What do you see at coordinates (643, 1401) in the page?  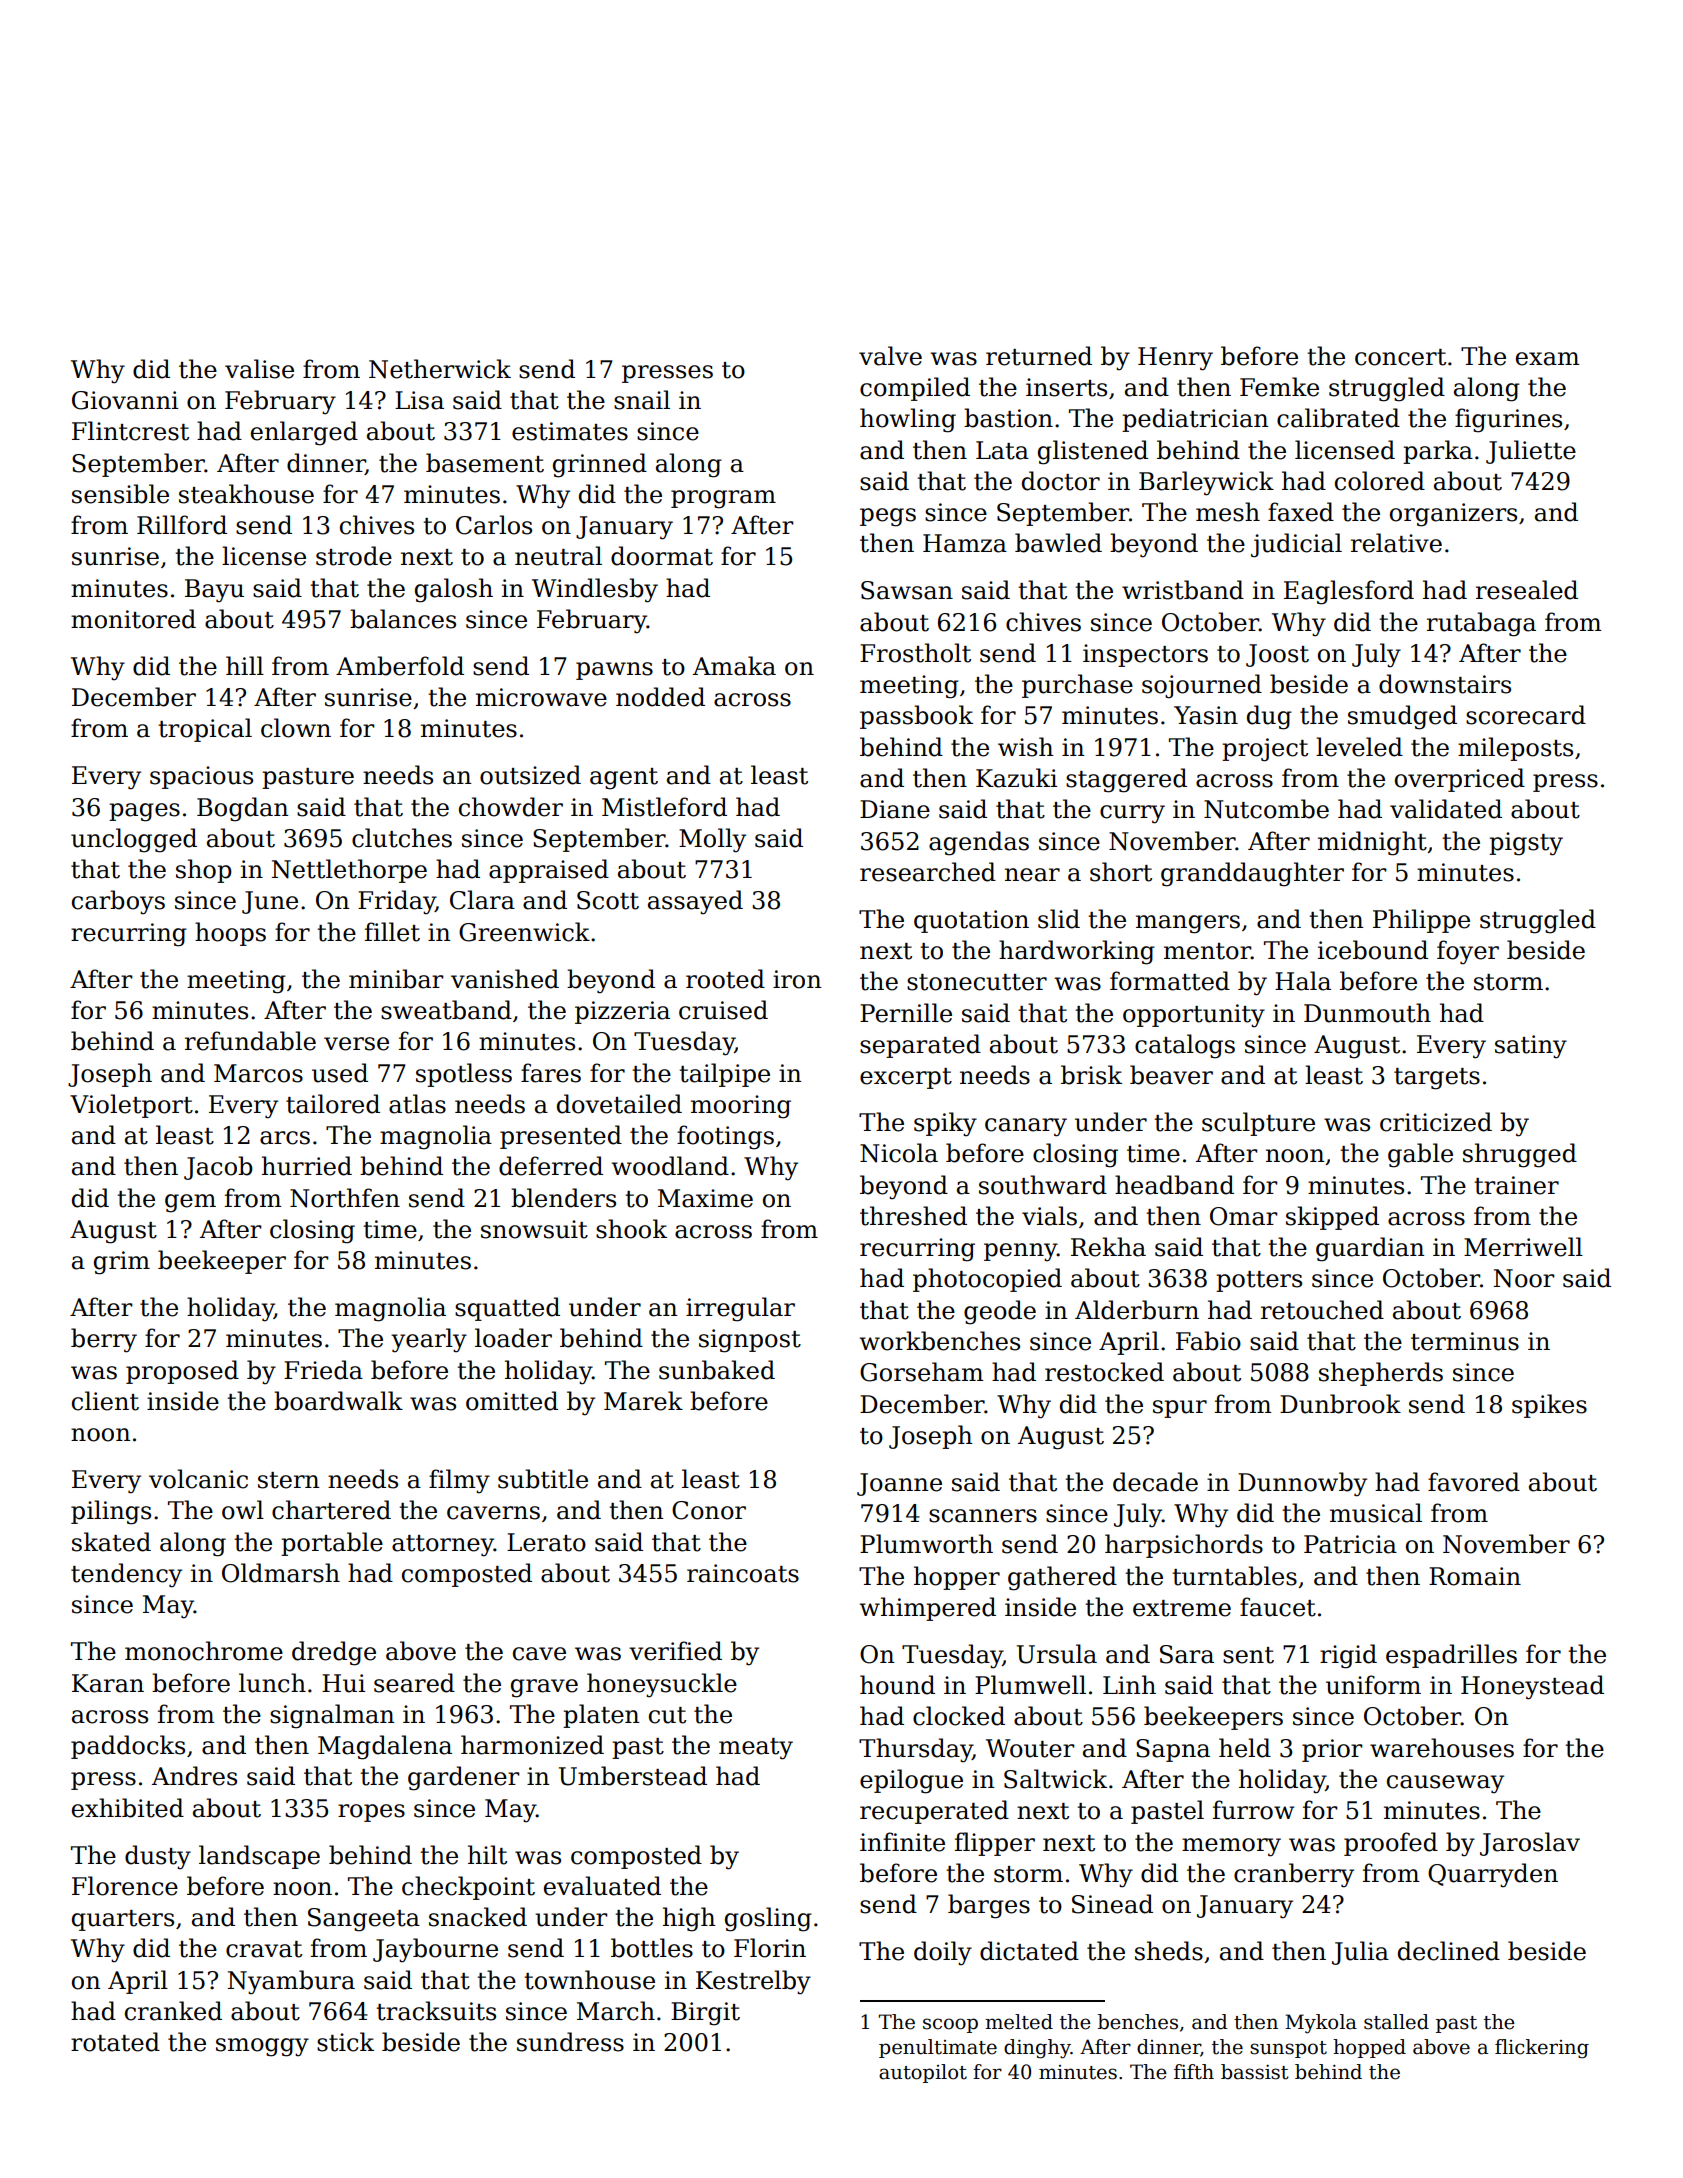 I see `Marek` at bounding box center [643, 1401].
